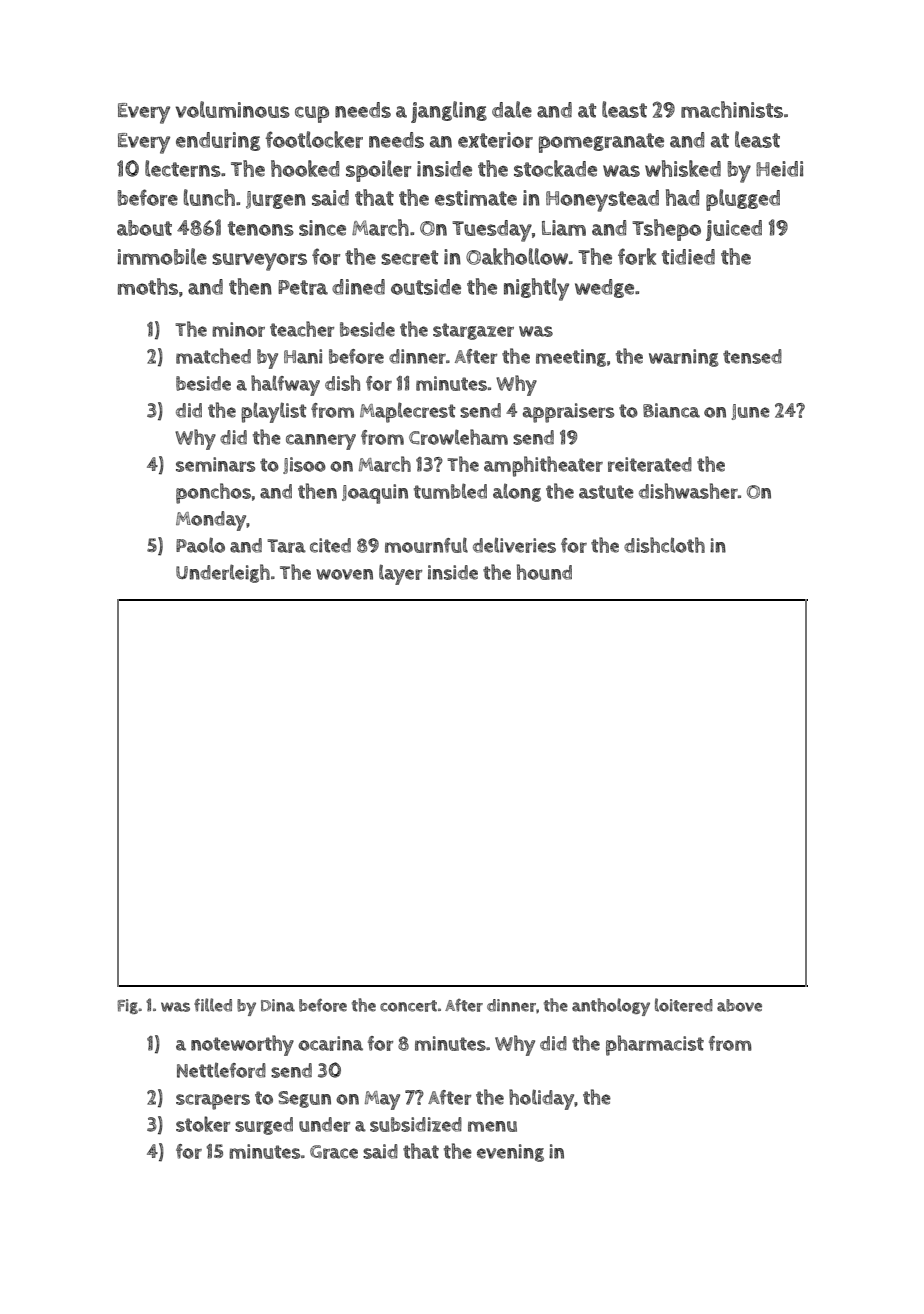  Describe the element at coordinates (650, 464) in the image. I see `reiterated` at that location.
